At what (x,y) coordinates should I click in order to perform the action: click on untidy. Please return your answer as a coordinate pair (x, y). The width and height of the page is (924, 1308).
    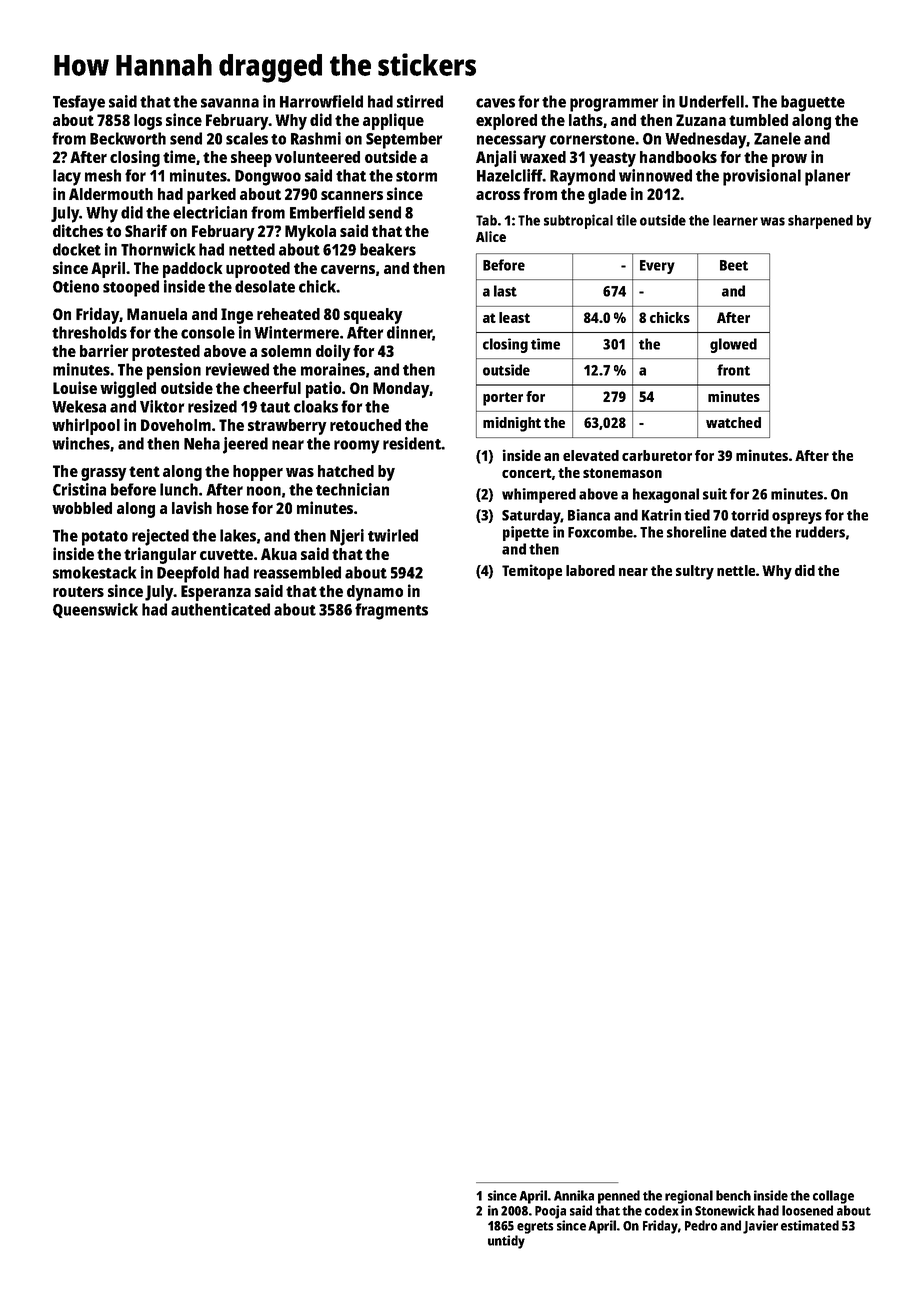
    Looking at the image, I should click on (506, 1242).
